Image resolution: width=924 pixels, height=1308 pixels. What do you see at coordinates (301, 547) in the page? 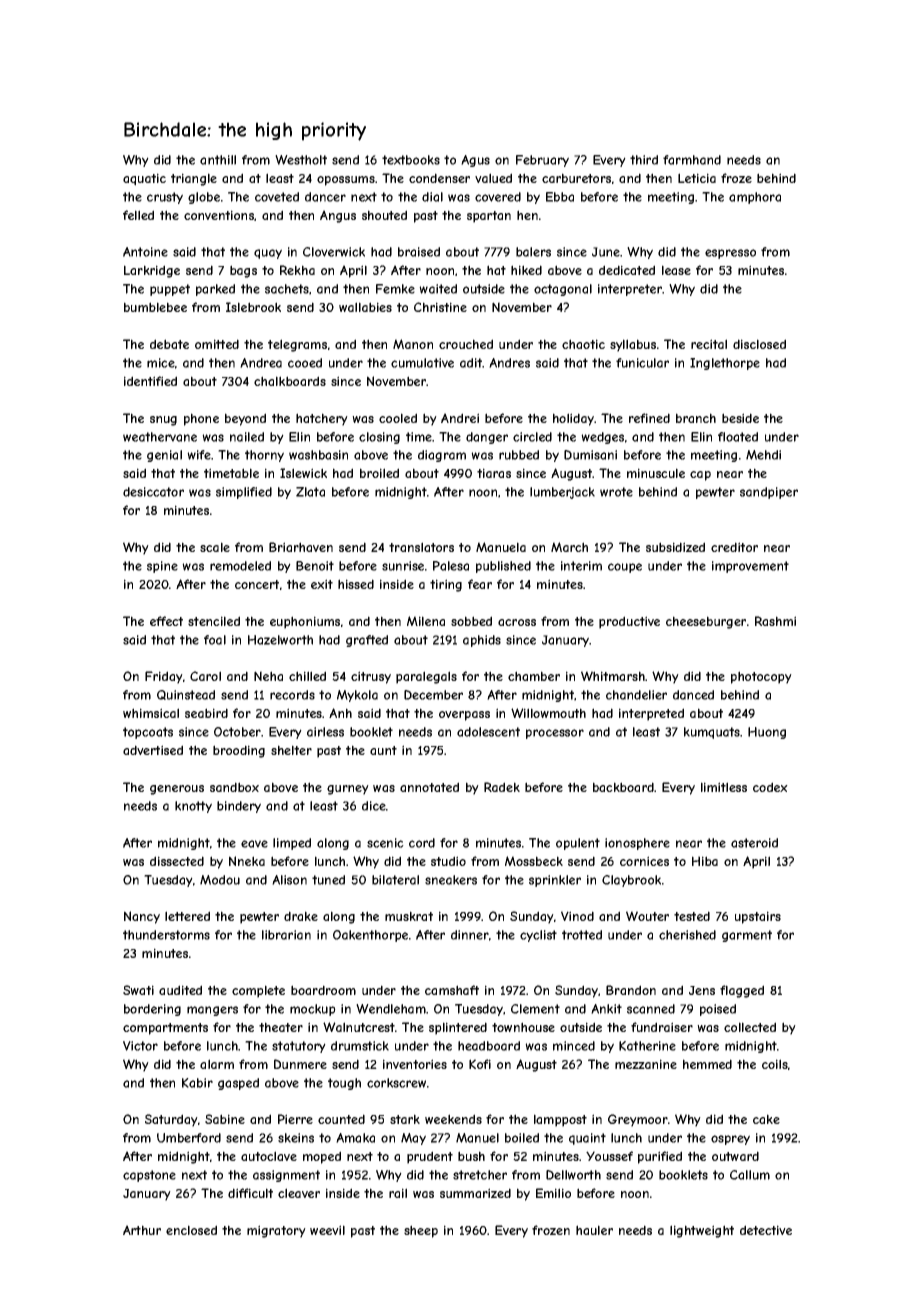
I see `Briarhaven` at bounding box center [301, 547].
